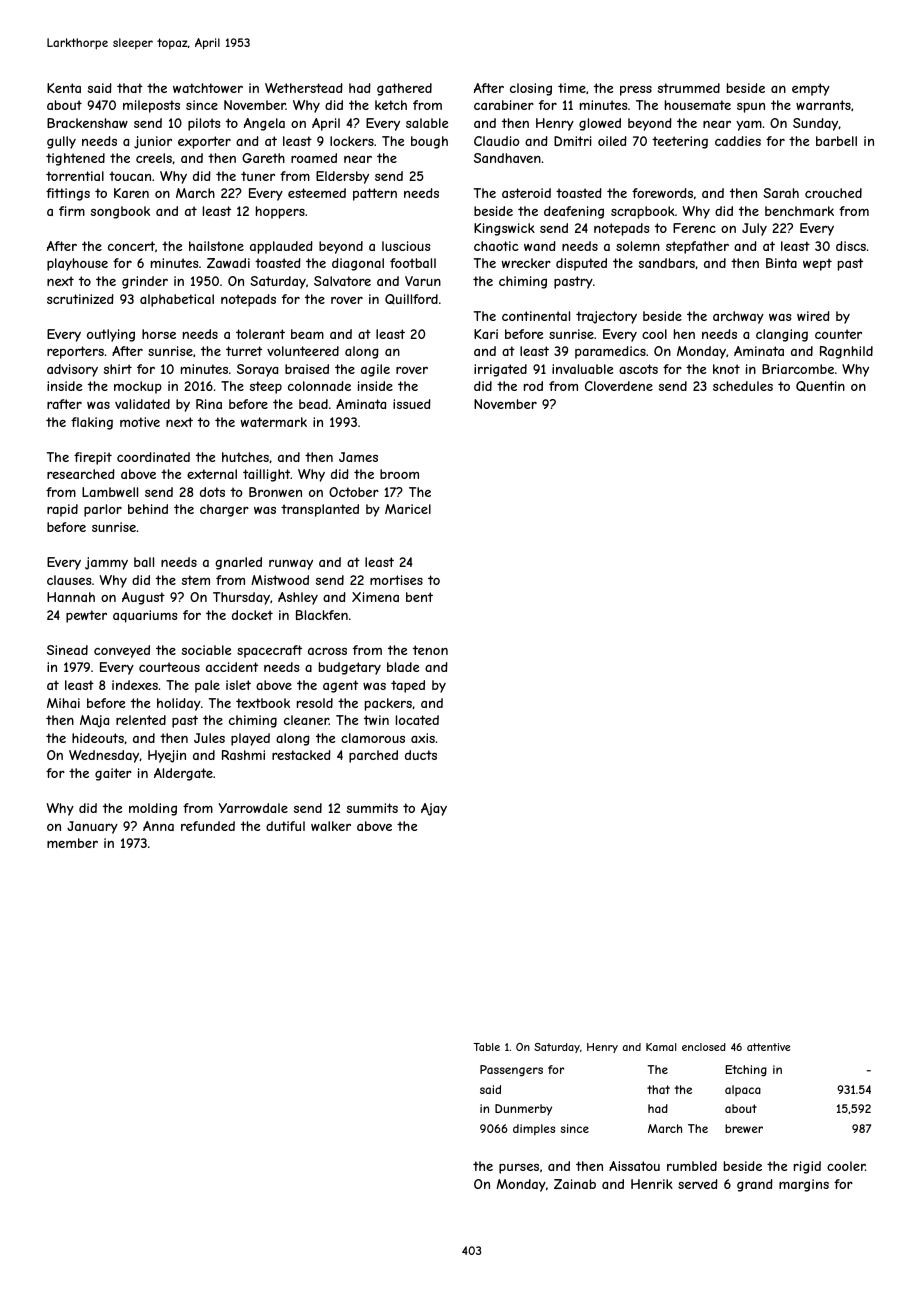 This image has width=924, height=1308. I want to click on margins, so click(804, 1185).
